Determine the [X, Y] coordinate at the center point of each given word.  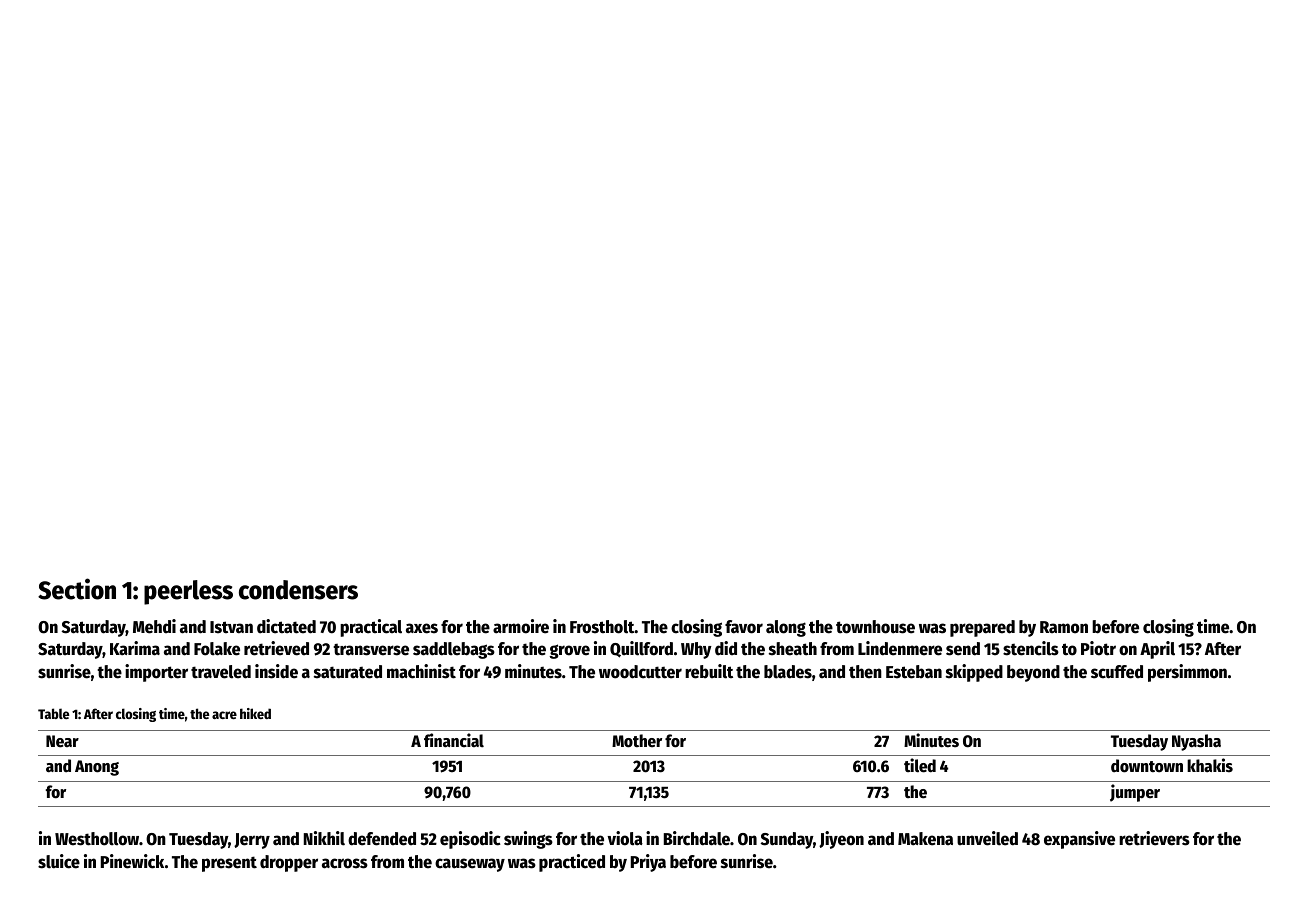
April [1157, 650]
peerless [188, 592]
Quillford [641, 649]
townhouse [875, 627]
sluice [59, 861]
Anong [97, 768]
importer [156, 673]
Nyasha [1196, 742]
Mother [637, 741]
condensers [298, 590]
